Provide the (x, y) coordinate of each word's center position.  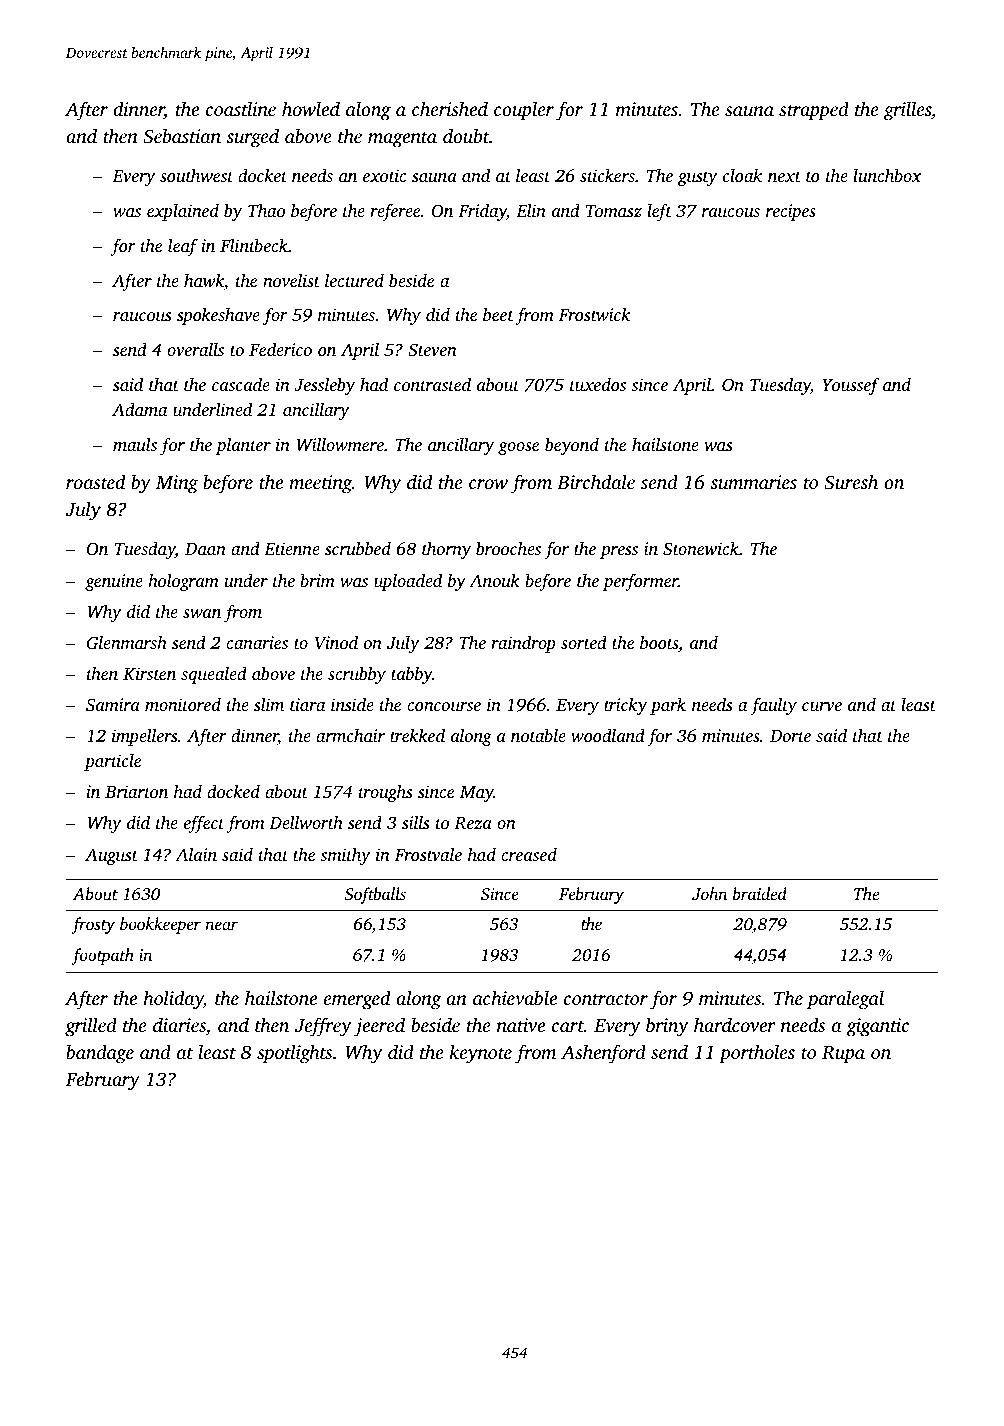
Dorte (790, 736)
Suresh (851, 482)
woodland (608, 735)
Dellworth (306, 822)
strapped (814, 111)
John (709, 894)
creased (529, 854)
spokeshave (218, 316)
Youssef (850, 386)
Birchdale (596, 481)
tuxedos (598, 384)
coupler (524, 111)
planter (243, 446)
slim (269, 704)
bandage (100, 1054)
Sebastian (182, 136)
